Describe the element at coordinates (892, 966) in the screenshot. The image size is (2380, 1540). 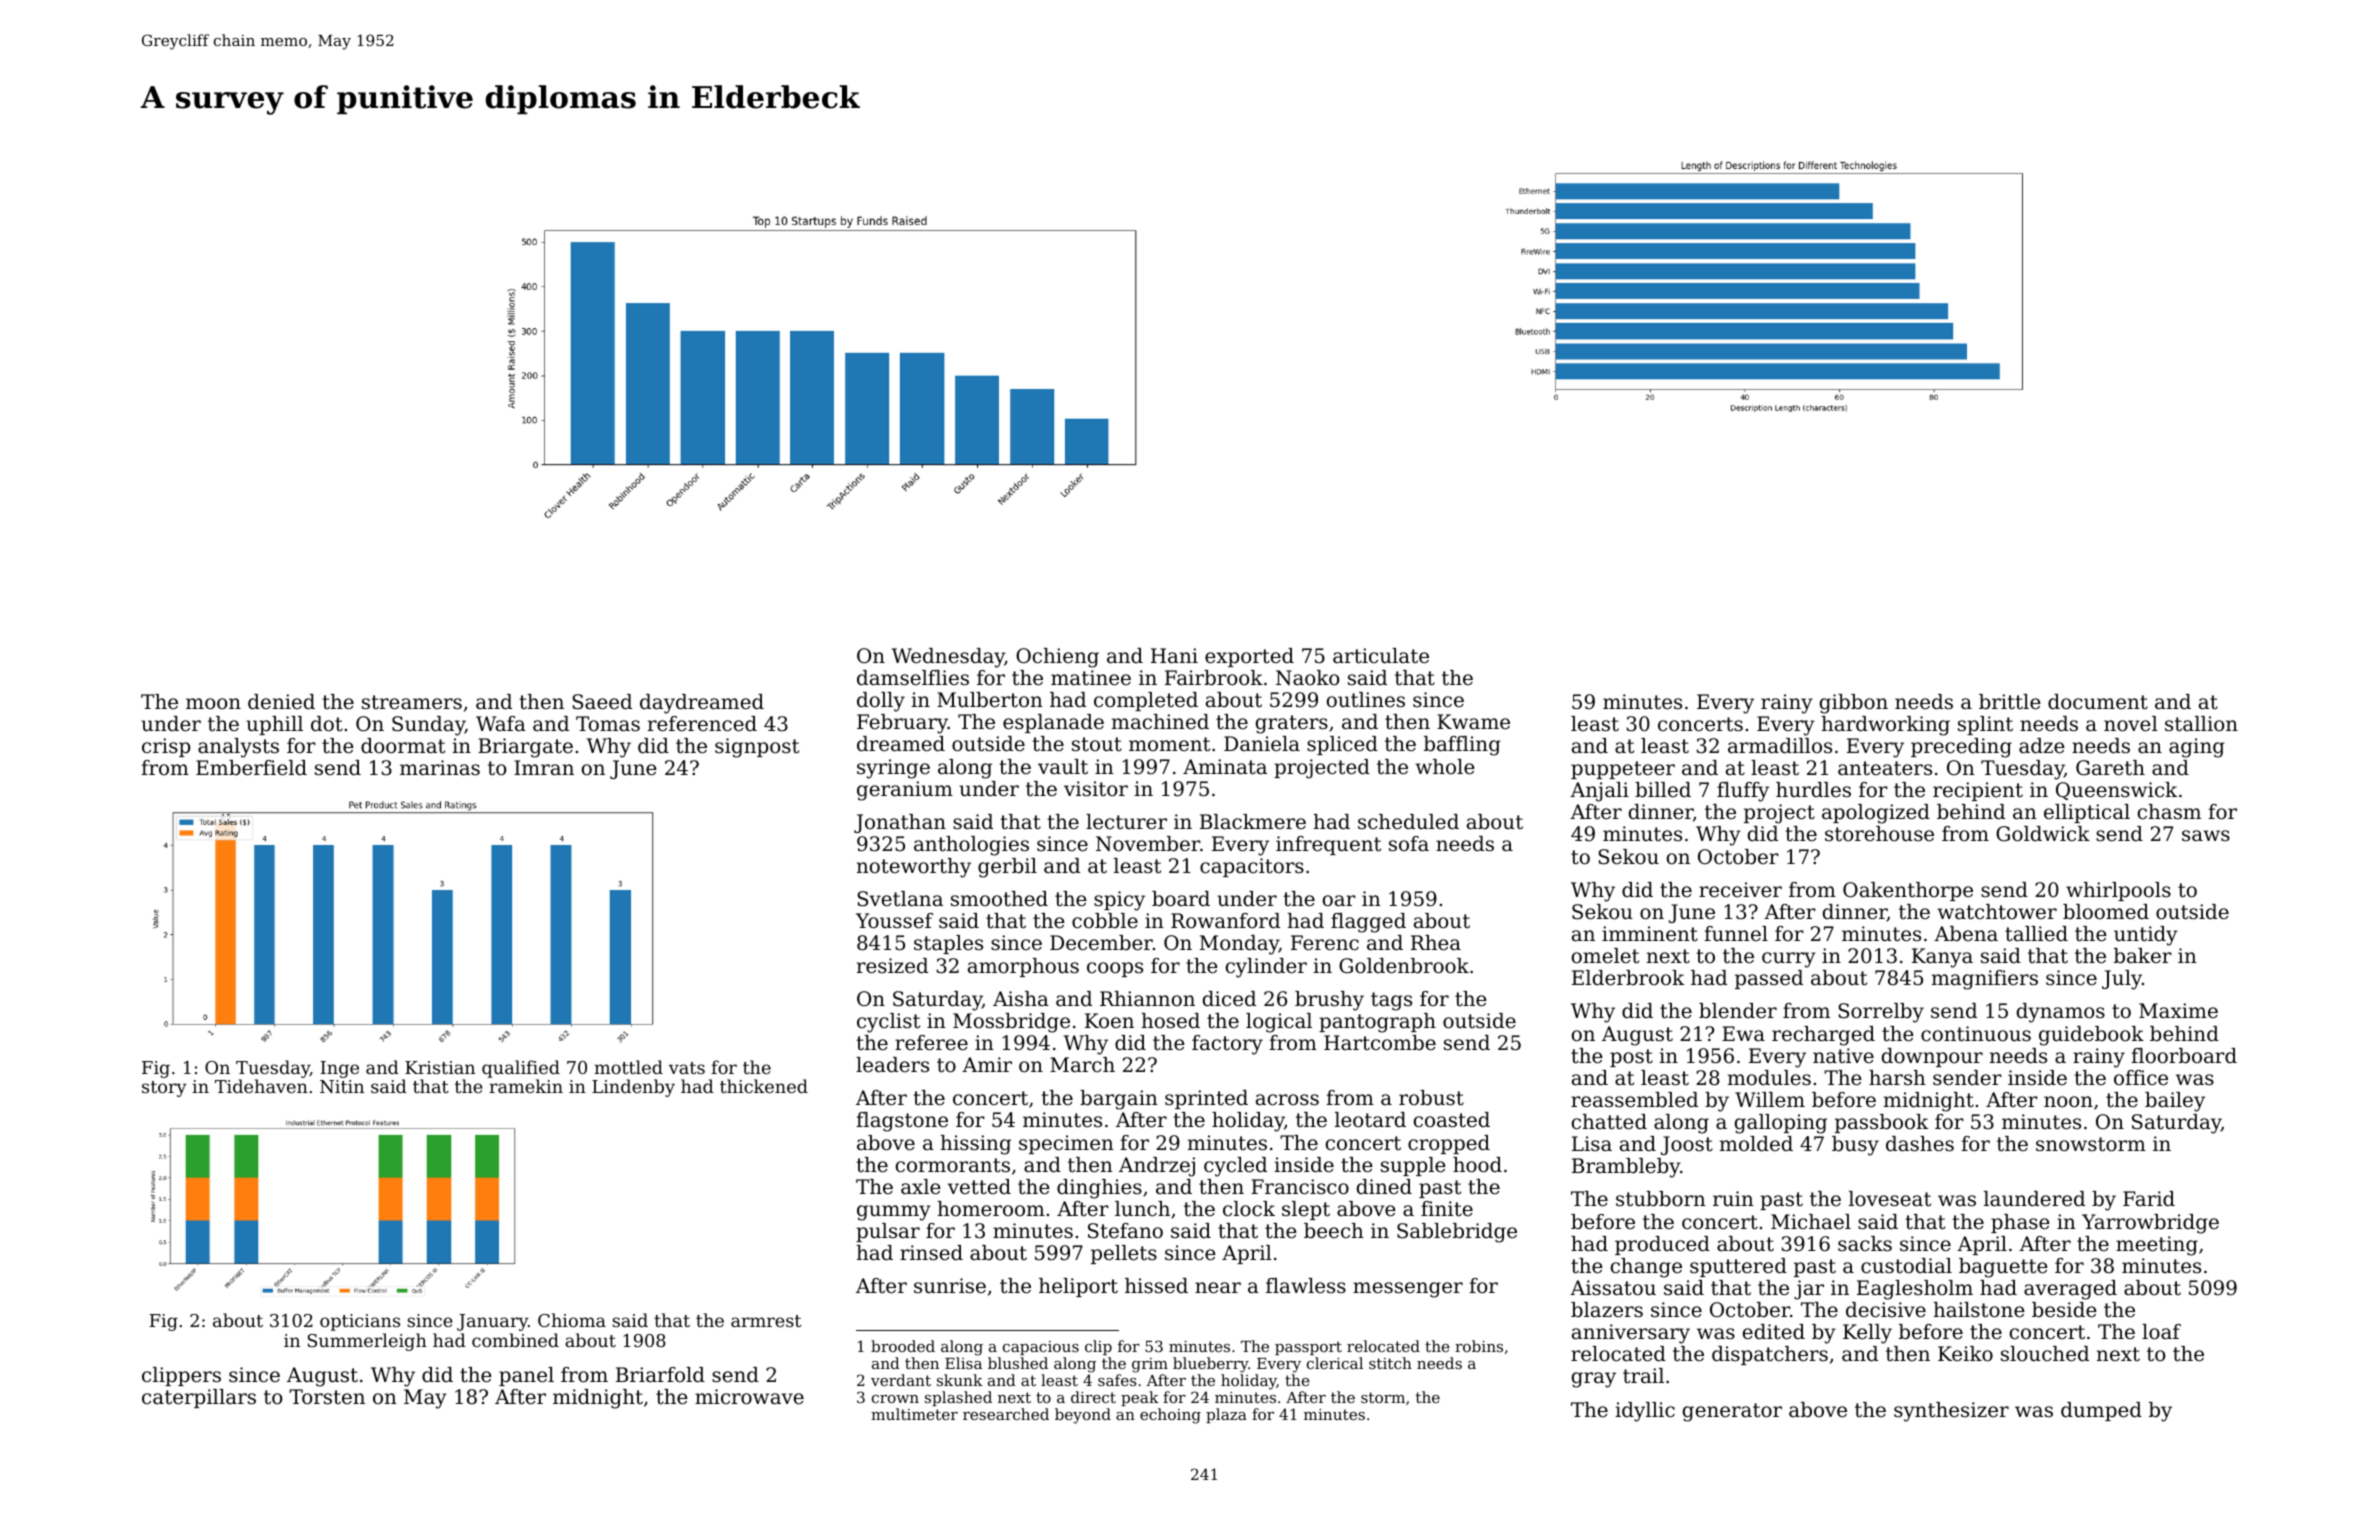
I see `resized` at that location.
